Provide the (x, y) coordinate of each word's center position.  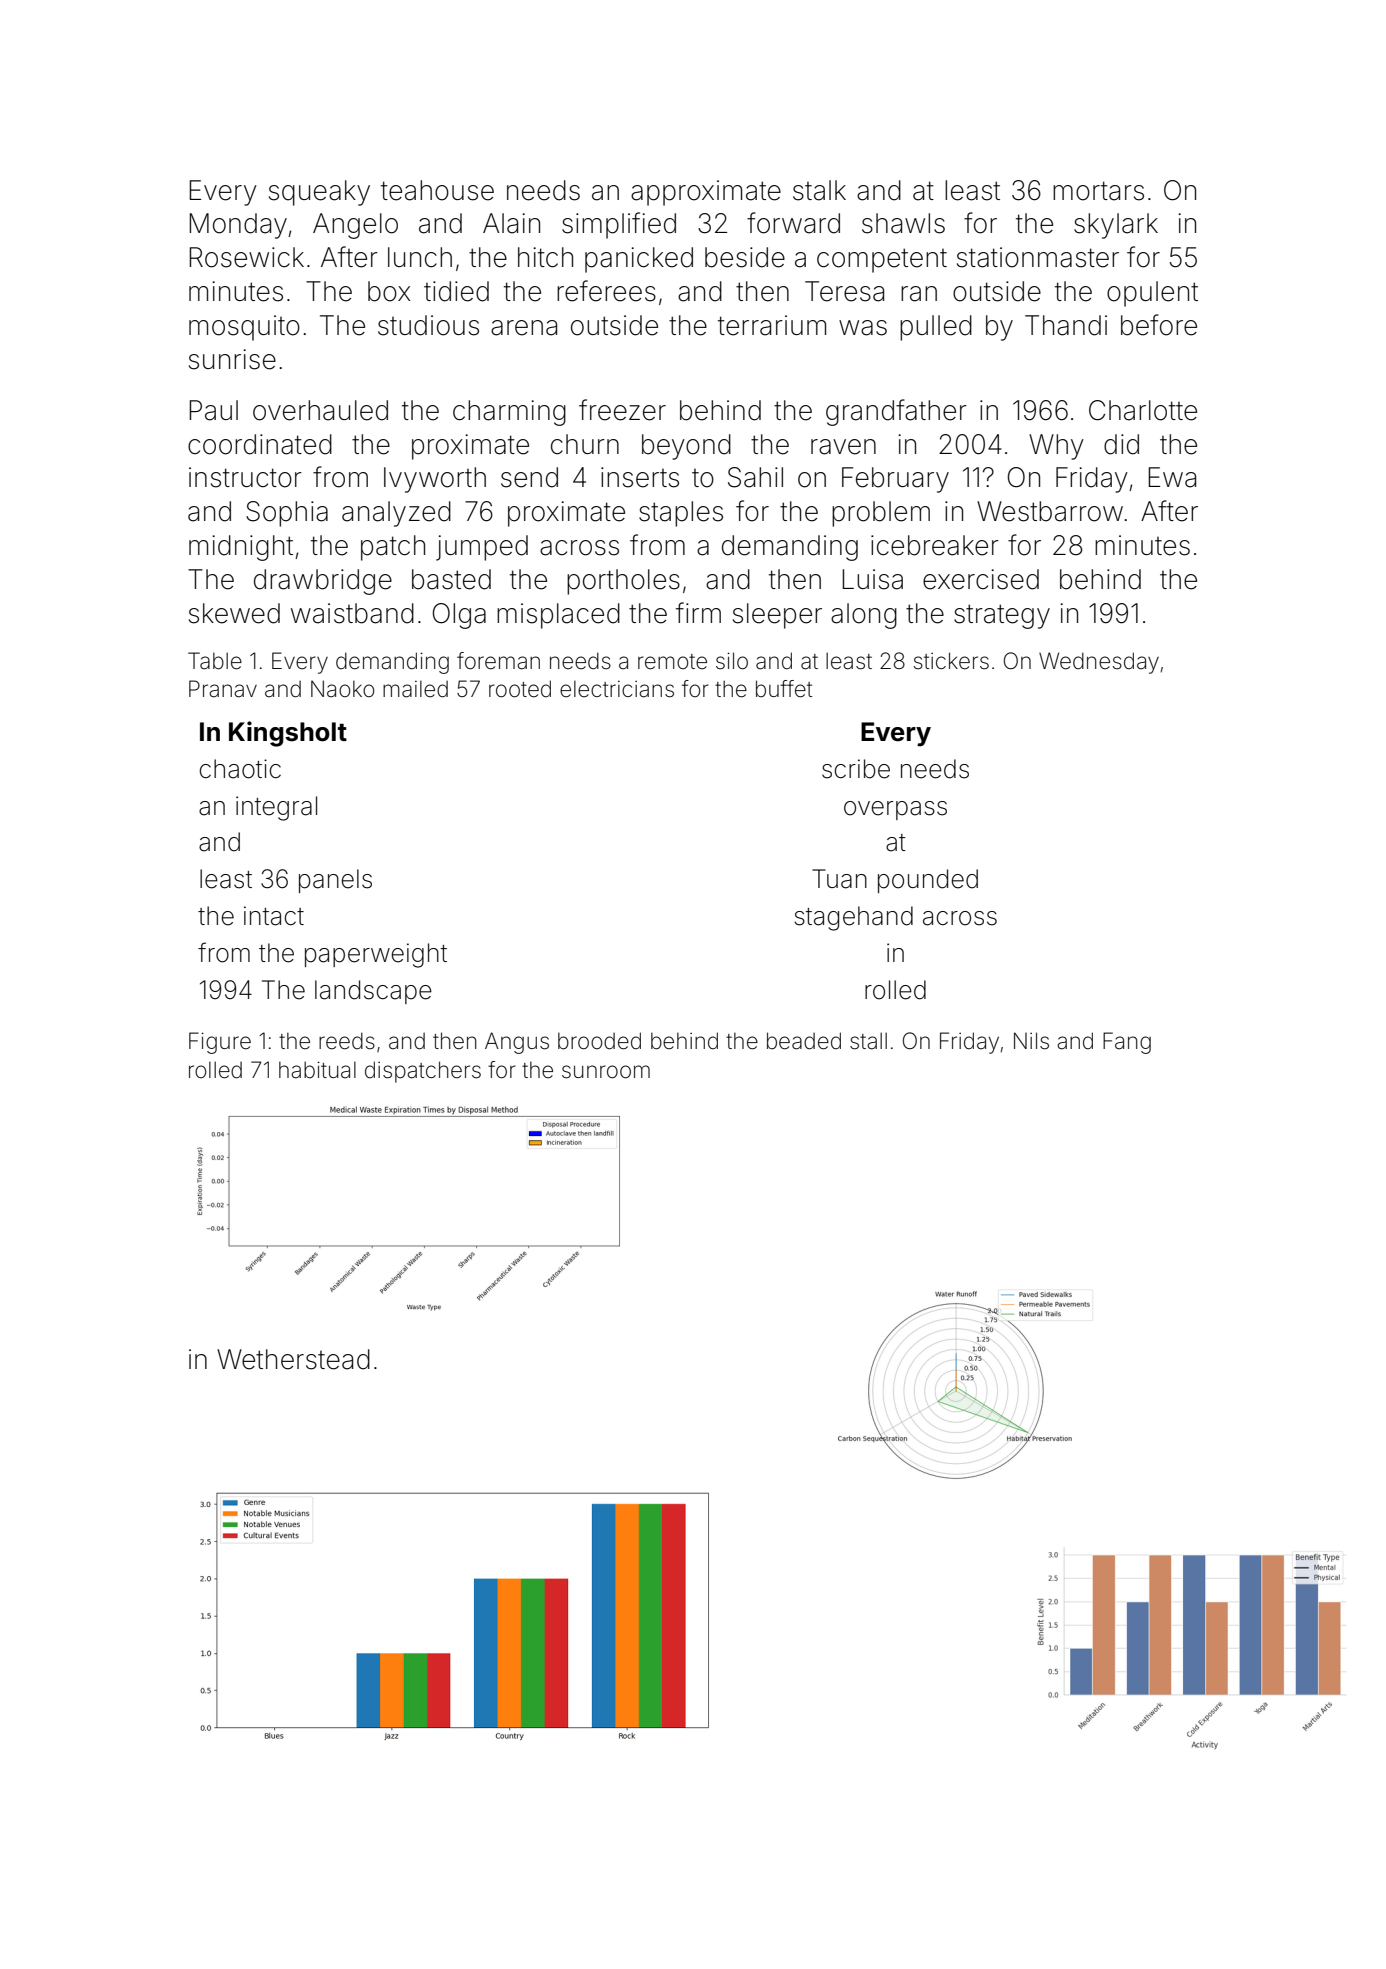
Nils (1031, 1041)
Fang (1127, 1043)
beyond (686, 447)
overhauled (320, 410)
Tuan (839, 879)
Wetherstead (293, 1359)
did (1121, 444)
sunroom (606, 1072)
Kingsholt (288, 734)
